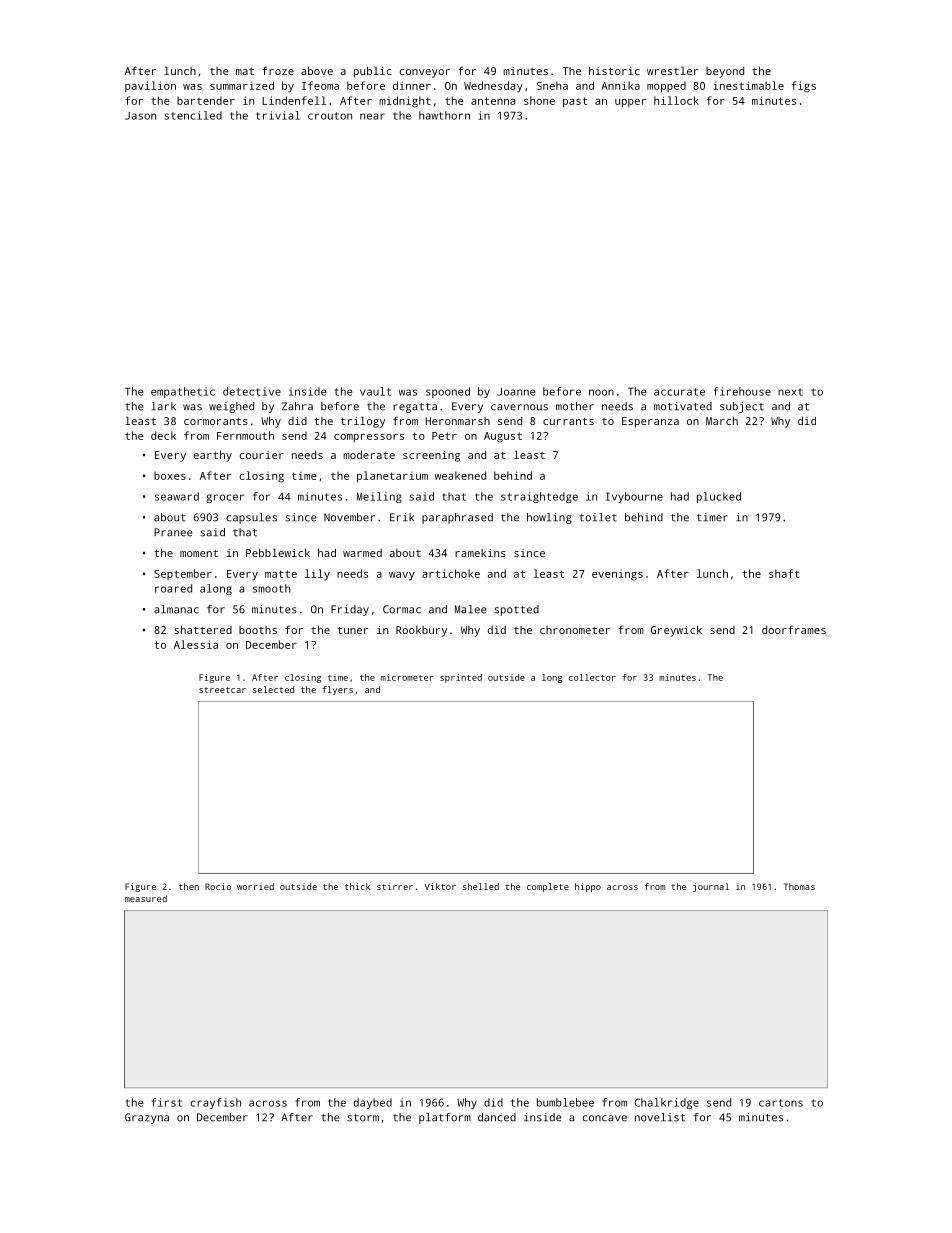 Image resolution: width=952 pixels, height=1233 pixels. I want to click on cormorants, so click(216, 421).
